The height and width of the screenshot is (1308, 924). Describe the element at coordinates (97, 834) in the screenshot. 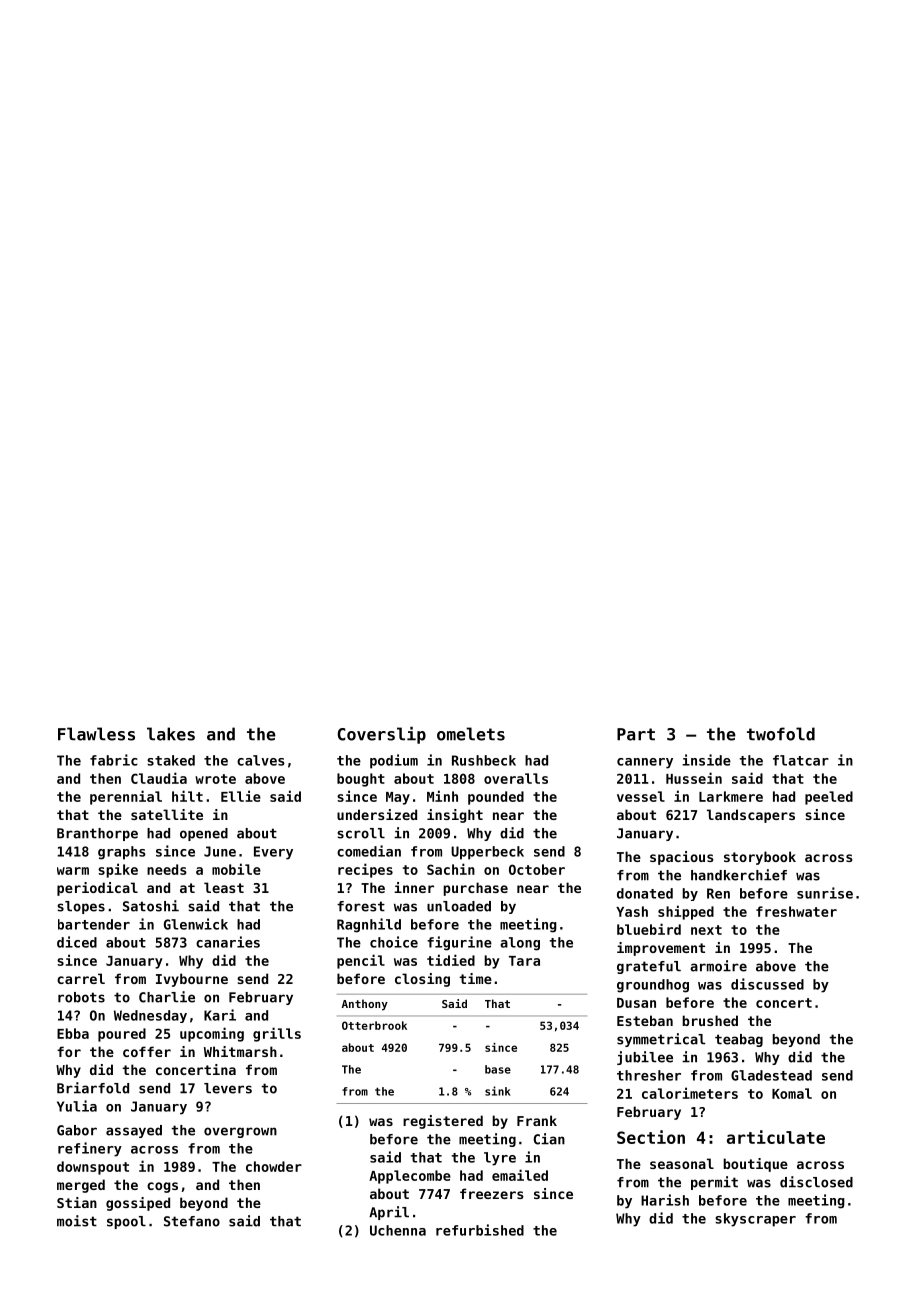

I see `Branthorpe` at that location.
